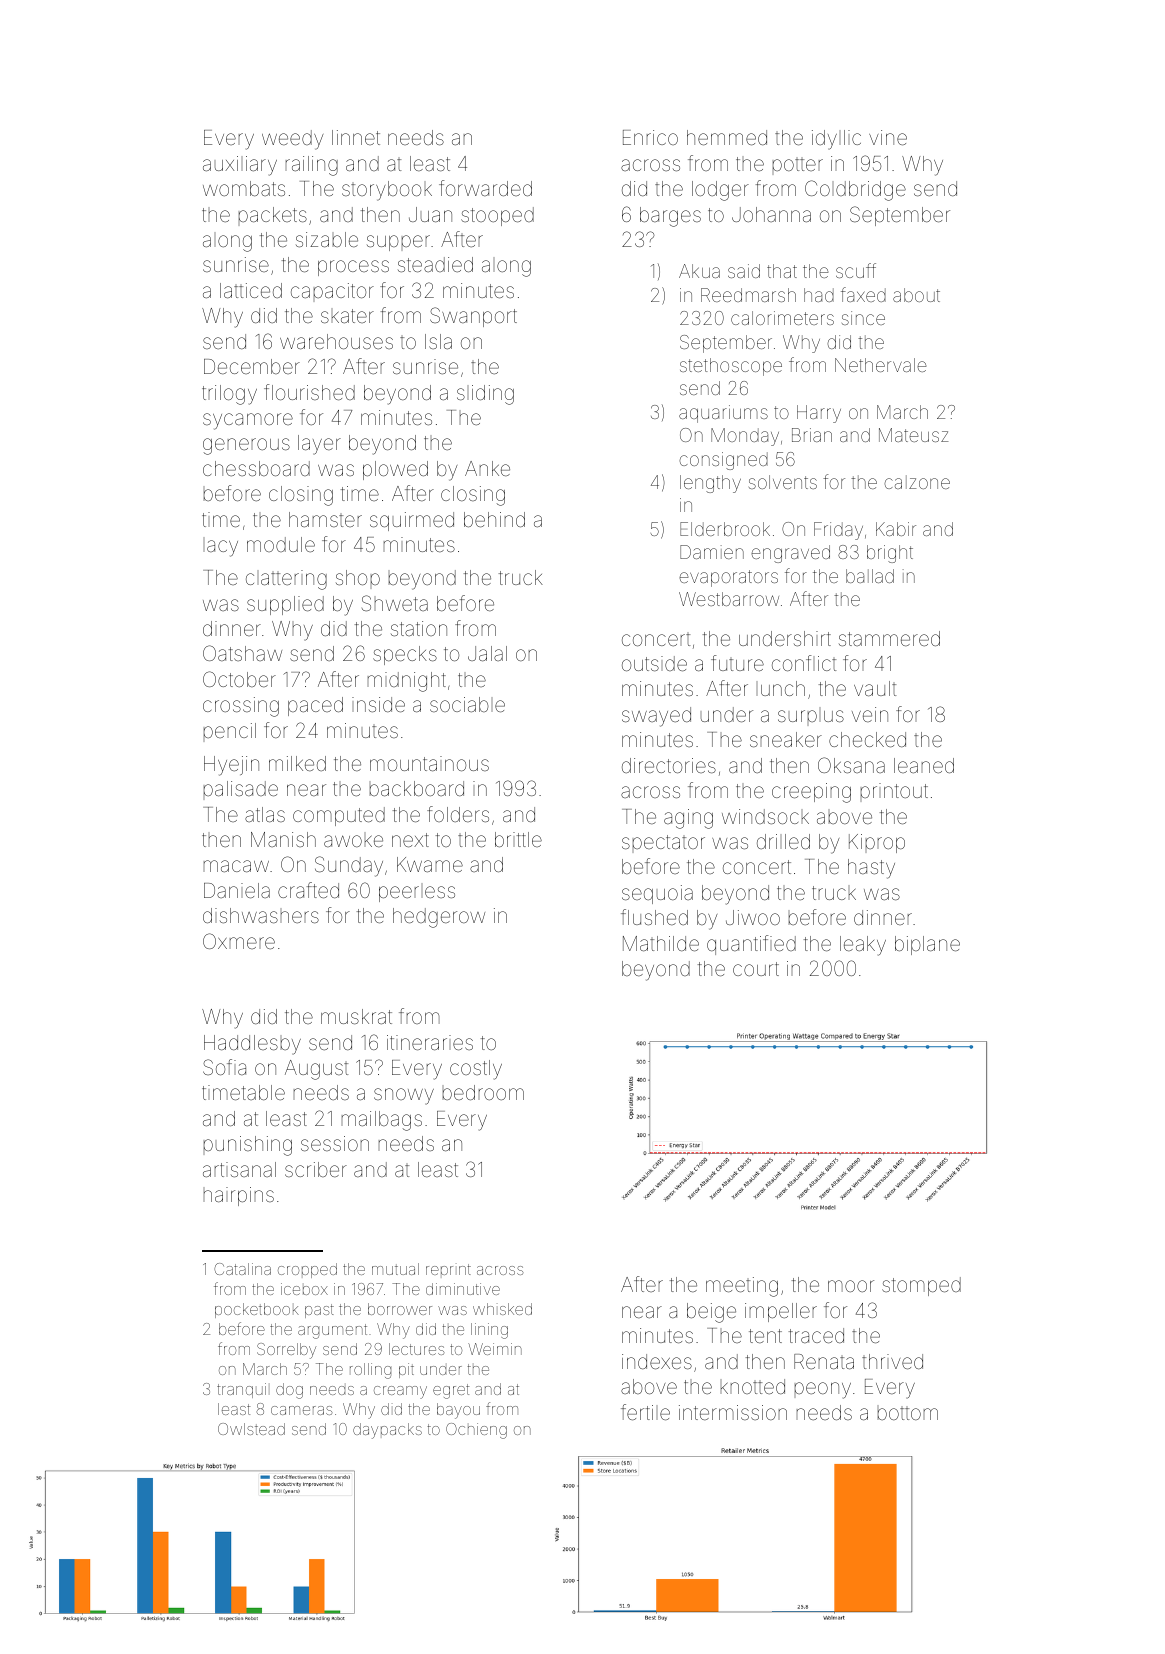  What do you see at coordinates (485, 188) in the image?
I see `forwarded` at bounding box center [485, 188].
